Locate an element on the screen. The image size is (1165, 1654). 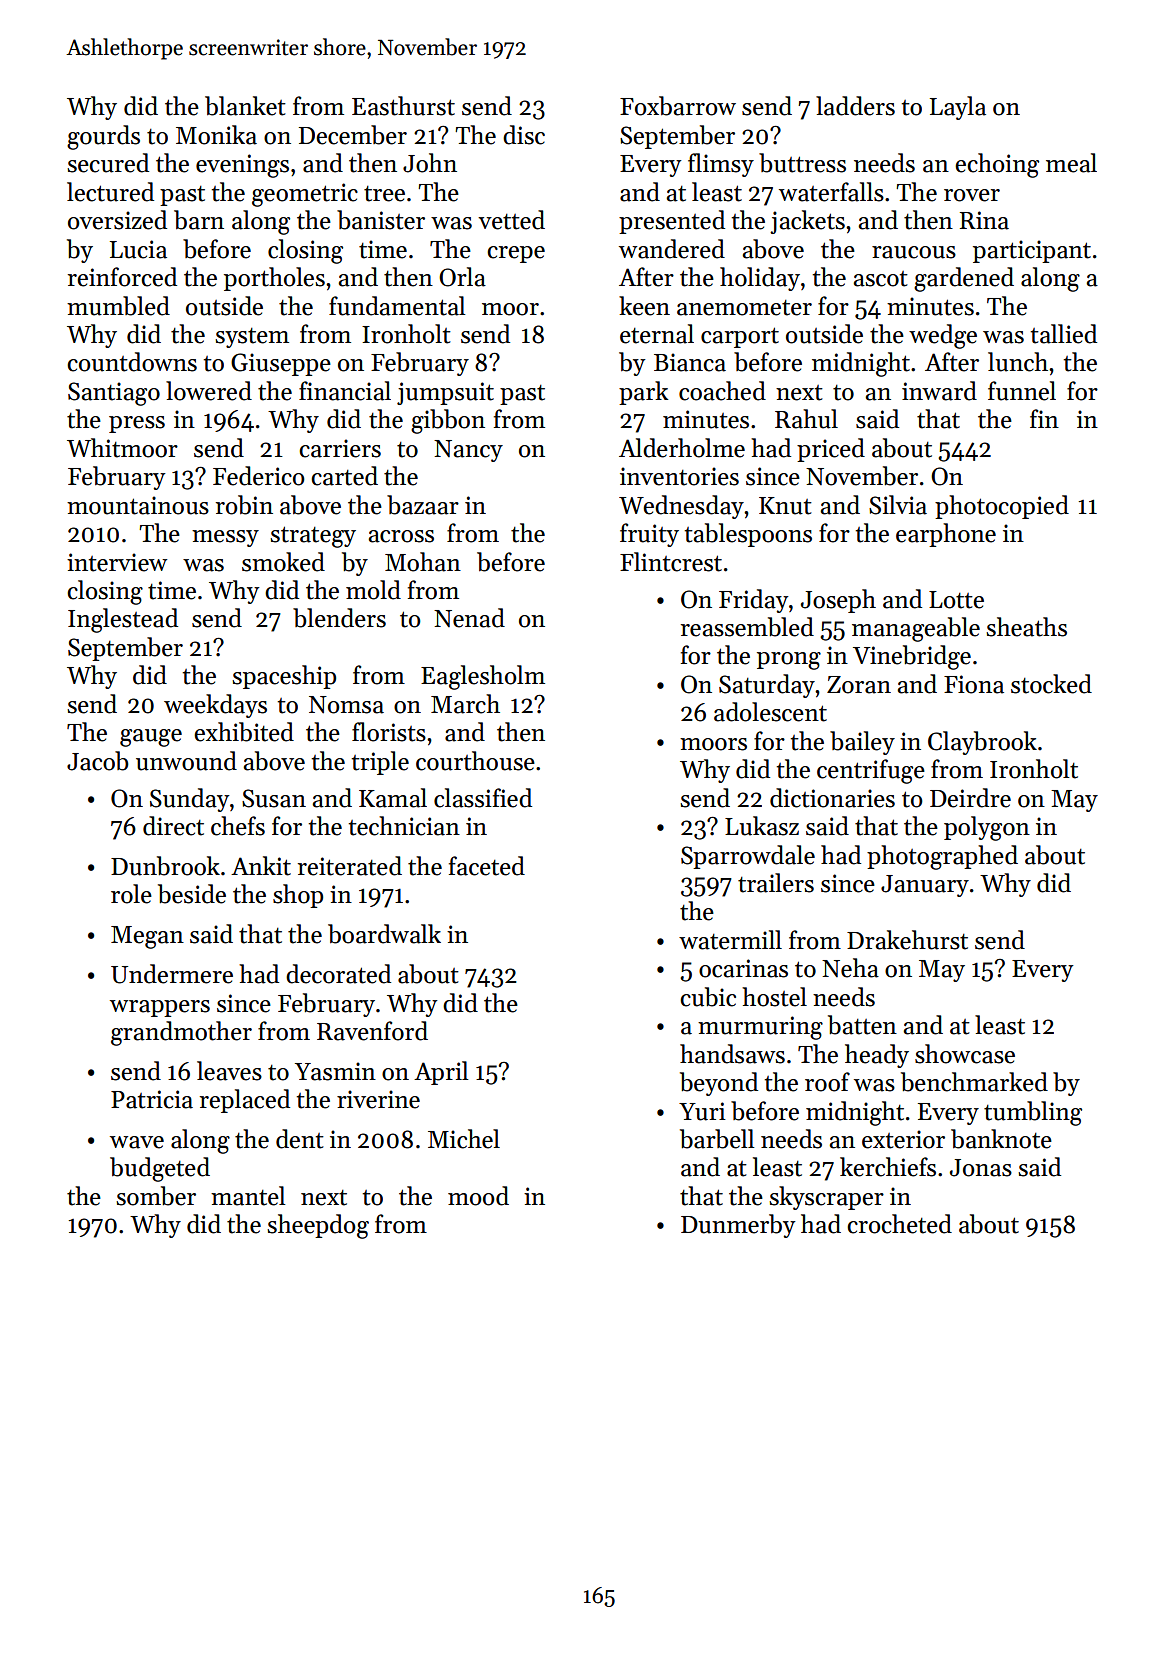
wandered is located at coordinates (672, 249).
